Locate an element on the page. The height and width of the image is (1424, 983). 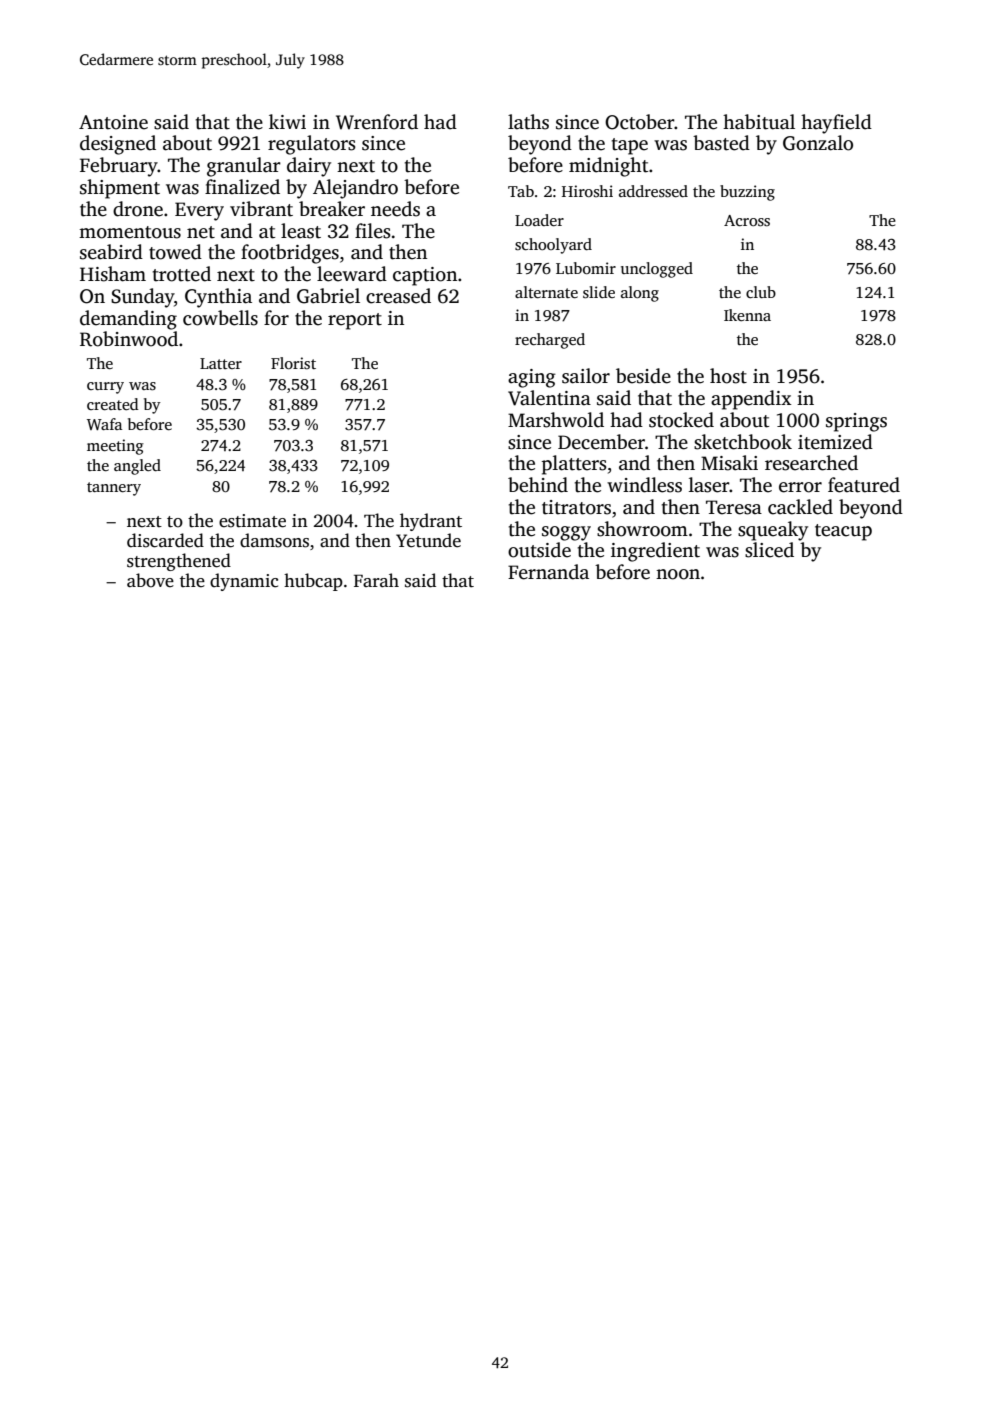
cowbells is located at coordinates (220, 318).
